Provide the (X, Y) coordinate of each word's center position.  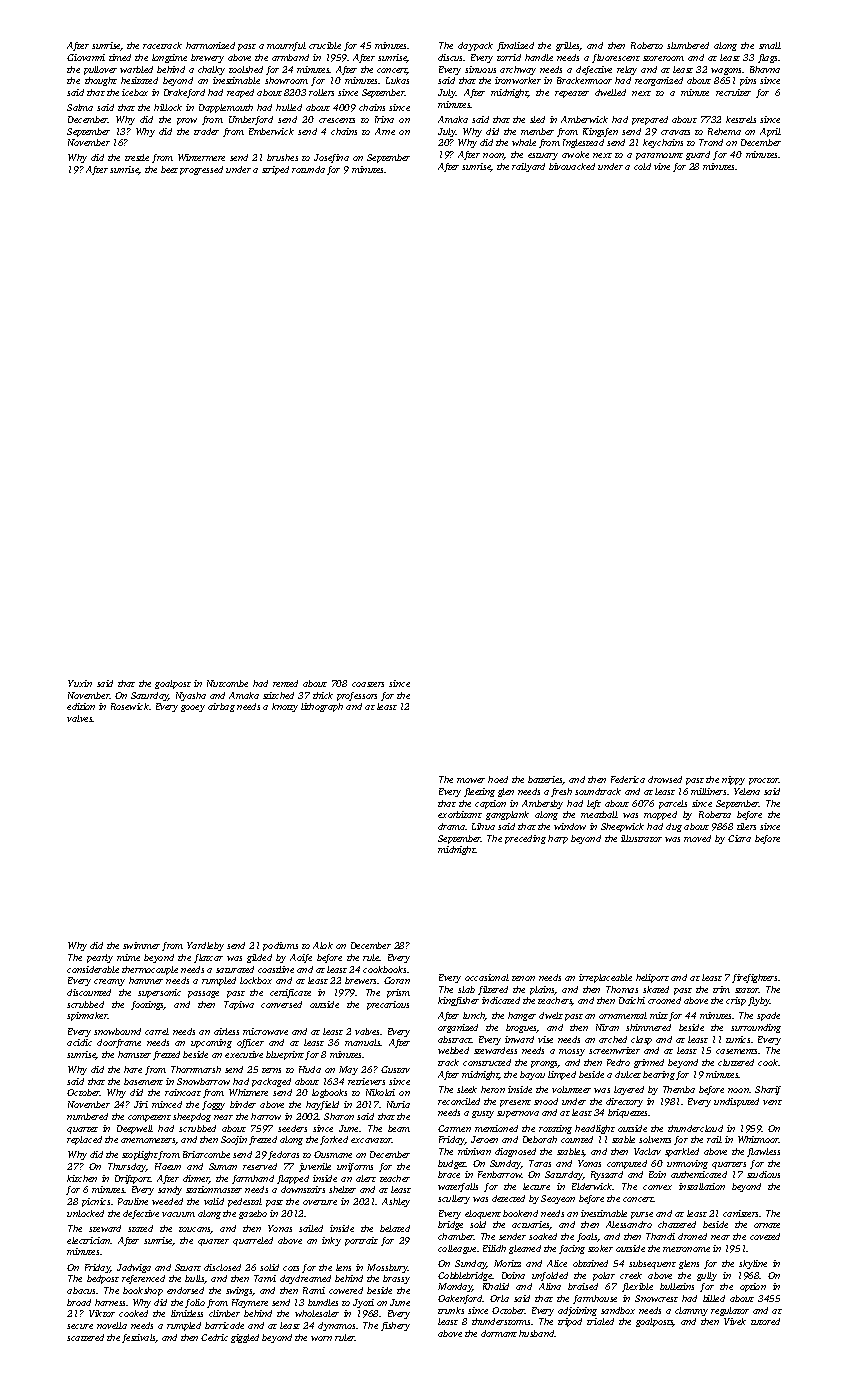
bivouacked (572, 166)
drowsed (665, 779)
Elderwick (592, 1186)
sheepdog (192, 1117)
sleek (467, 1089)
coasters (368, 684)
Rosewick (130, 706)
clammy (691, 1311)
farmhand (253, 1179)
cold (642, 166)
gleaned (525, 1249)
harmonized (210, 45)
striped (275, 170)
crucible (325, 45)
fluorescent (616, 58)
